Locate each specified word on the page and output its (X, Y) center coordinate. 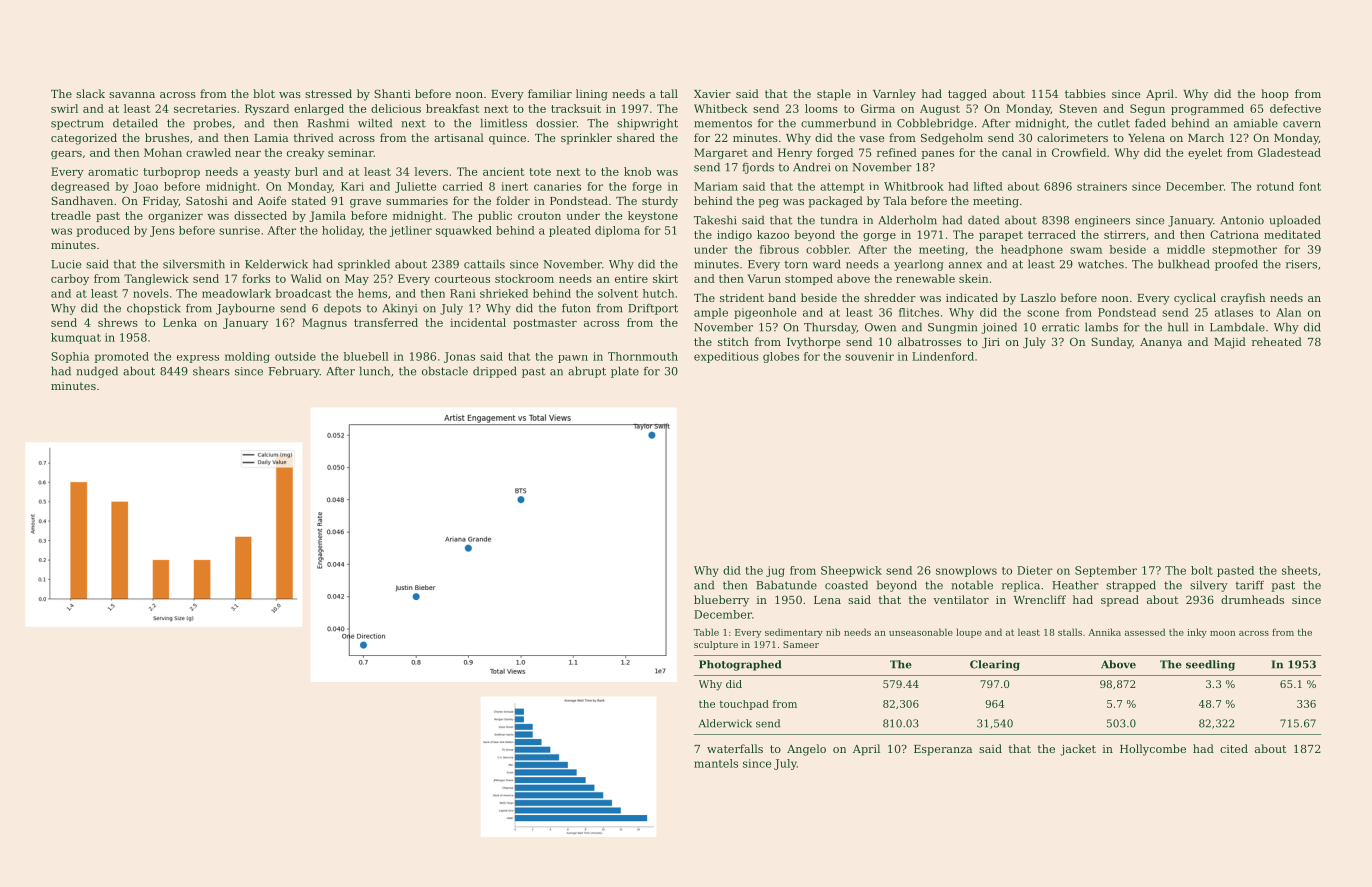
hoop (1275, 95)
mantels (716, 763)
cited (1234, 748)
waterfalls (735, 748)
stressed (328, 93)
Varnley (894, 95)
